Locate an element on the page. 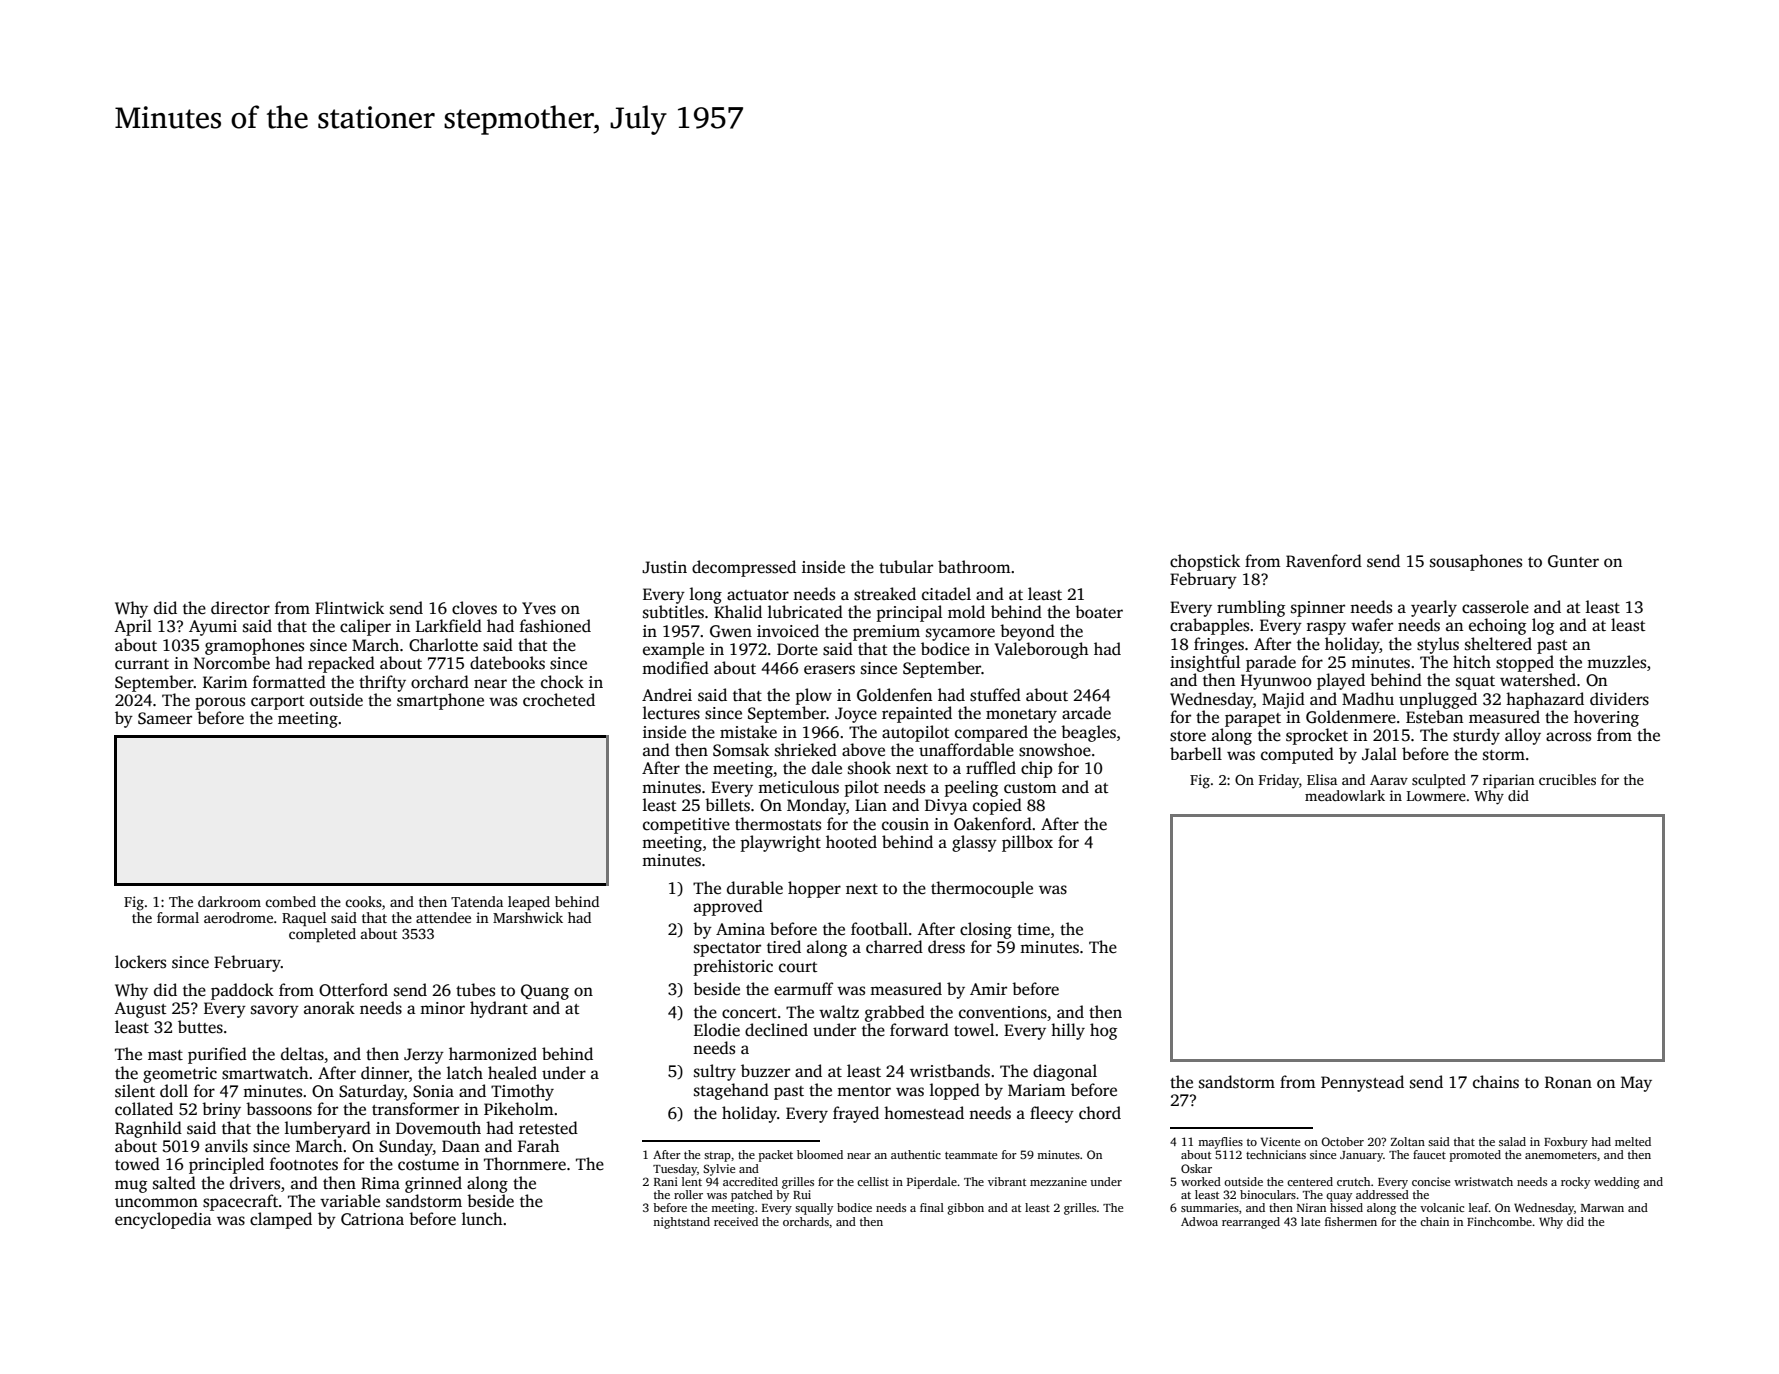  Lowmere is located at coordinates (1436, 796).
